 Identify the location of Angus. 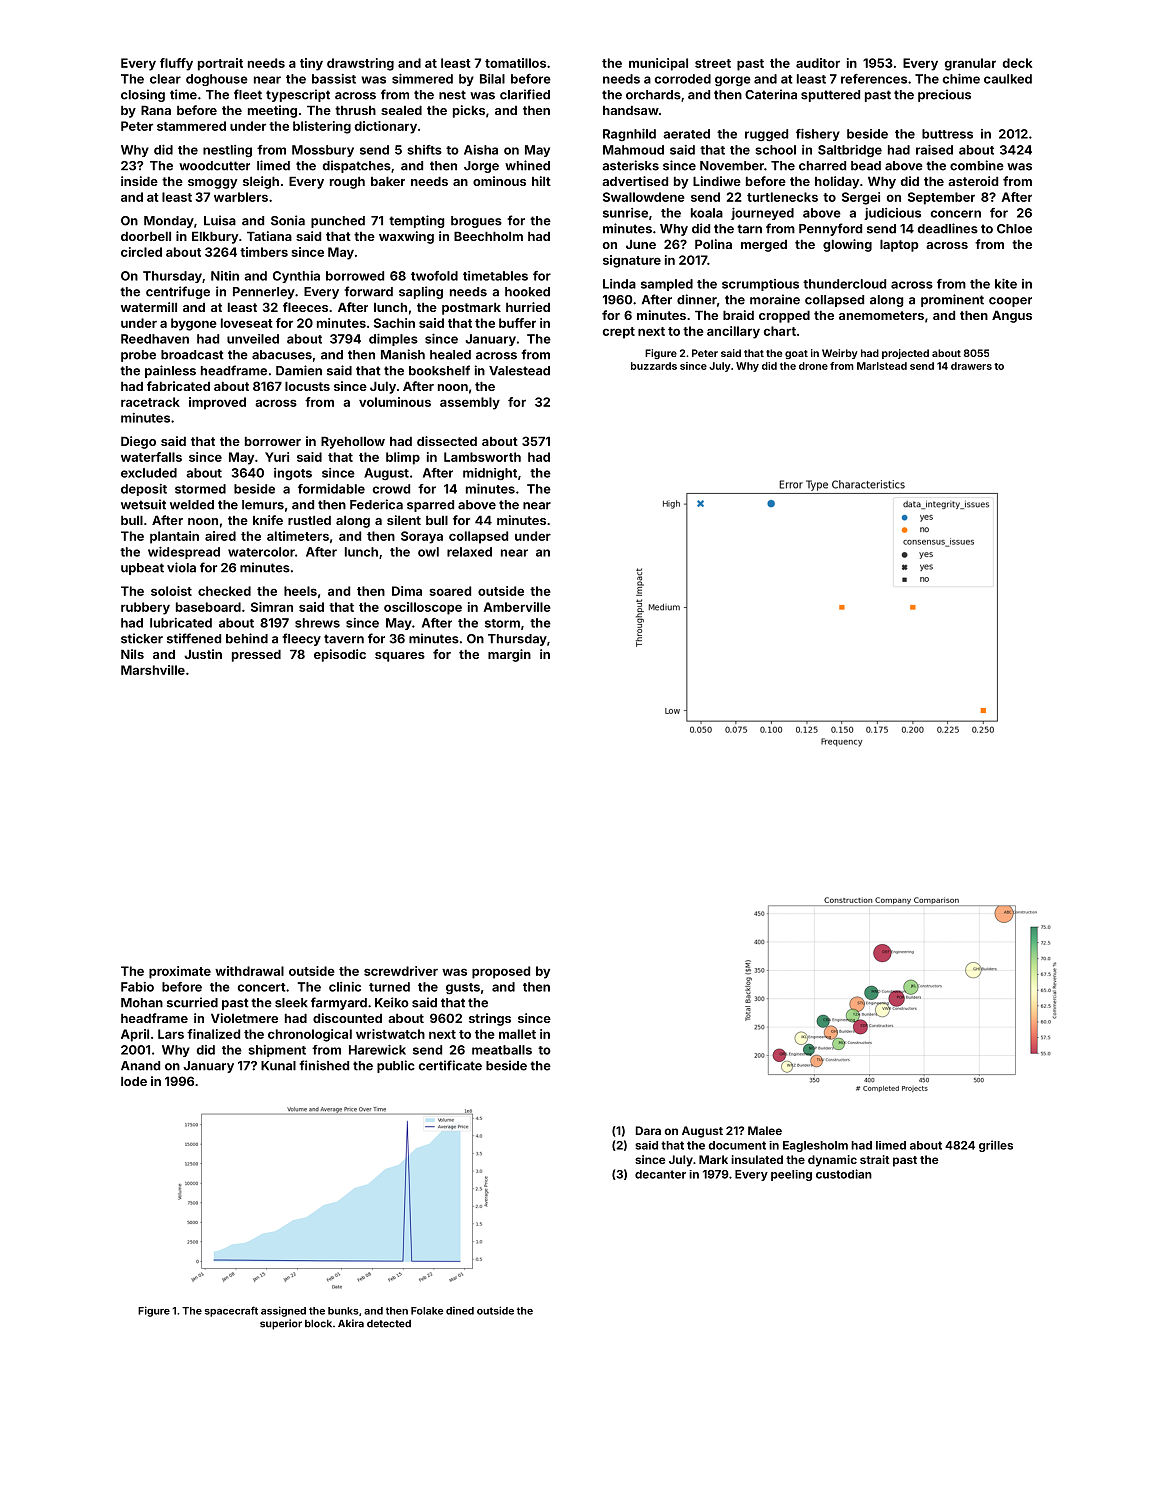
(1012, 316).
